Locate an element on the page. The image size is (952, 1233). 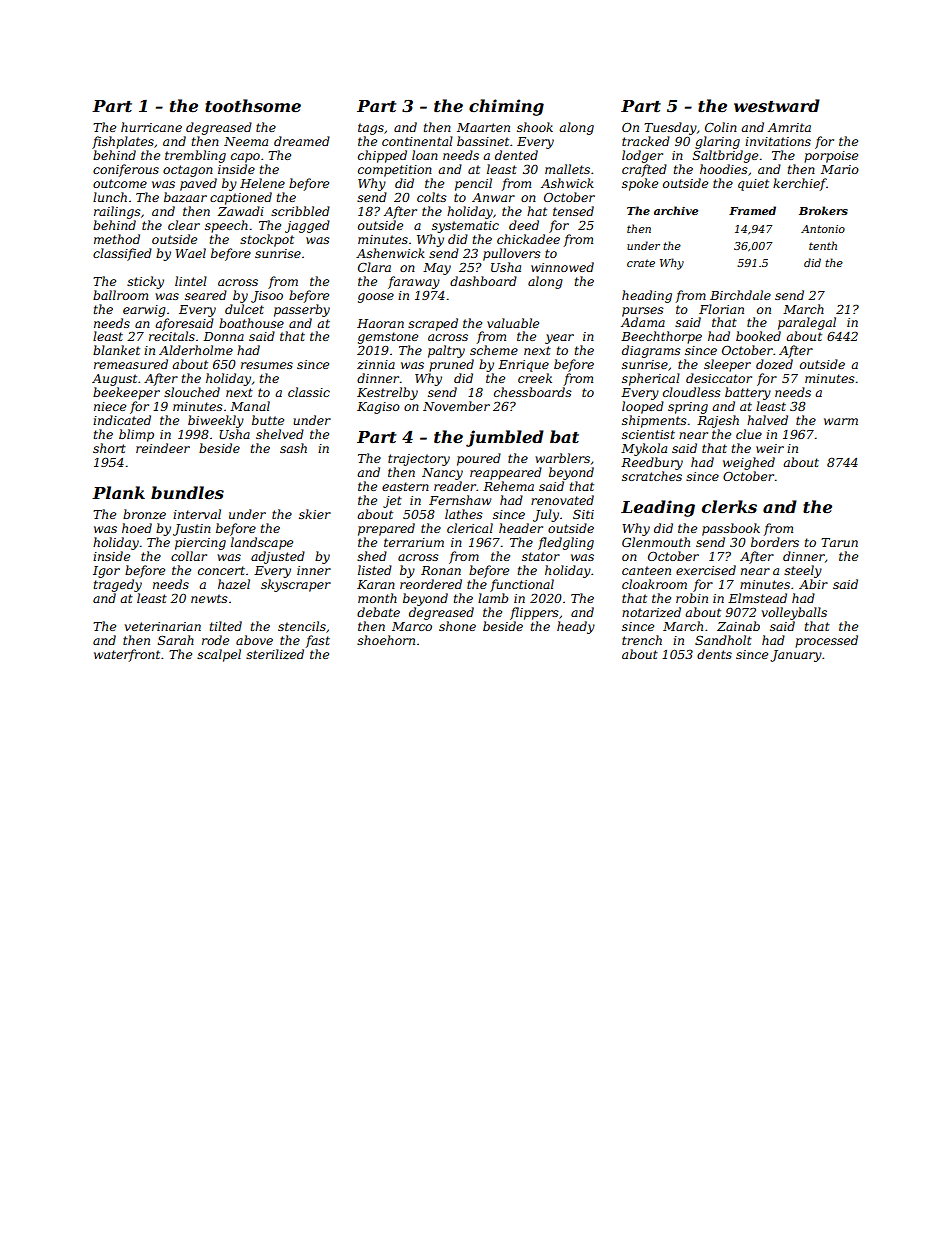
warblers is located at coordinates (562, 458).
